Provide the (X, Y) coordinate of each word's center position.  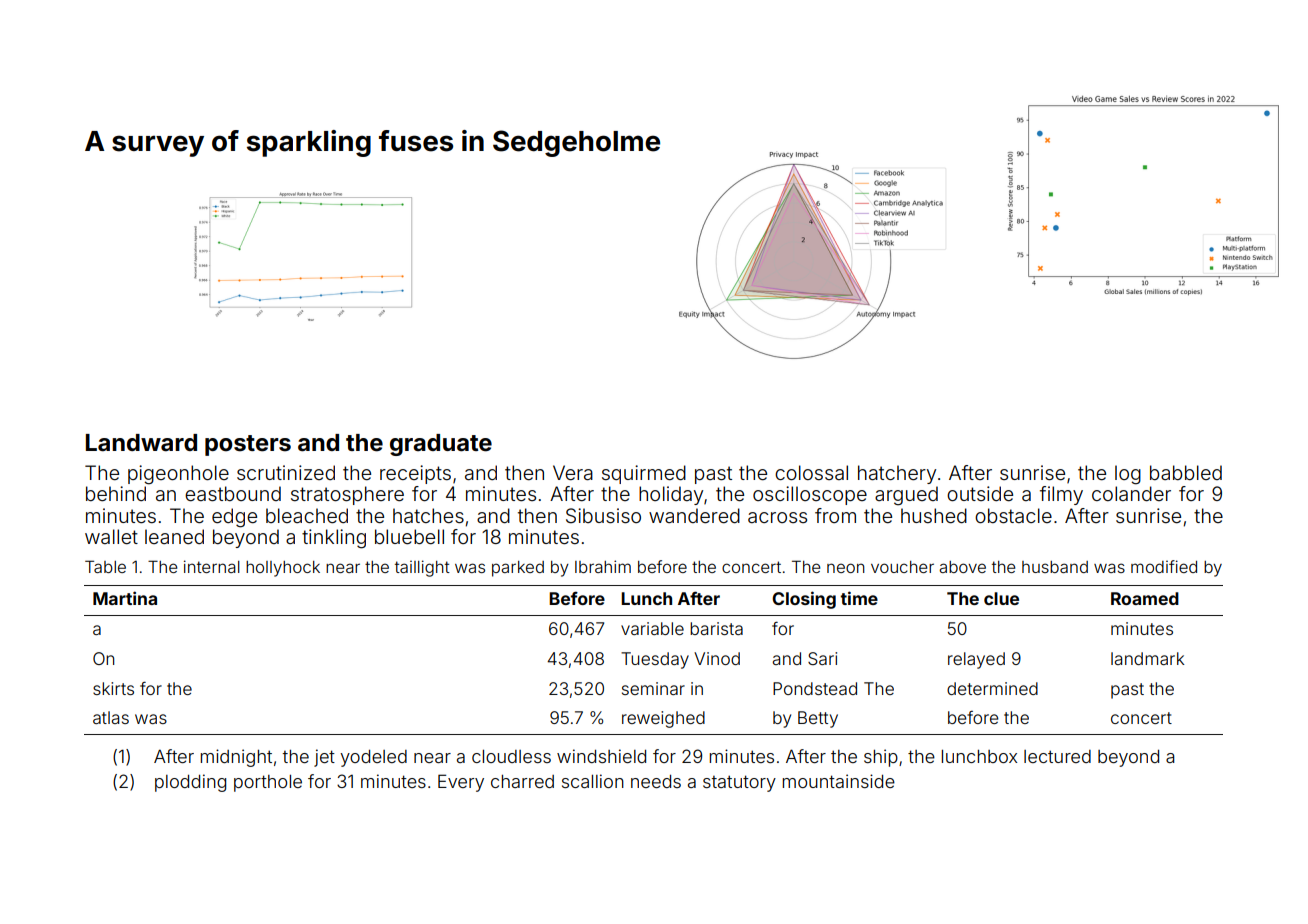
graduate (441, 445)
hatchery (897, 474)
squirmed (644, 474)
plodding (190, 783)
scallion (593, 781)
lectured (1057, 756)
